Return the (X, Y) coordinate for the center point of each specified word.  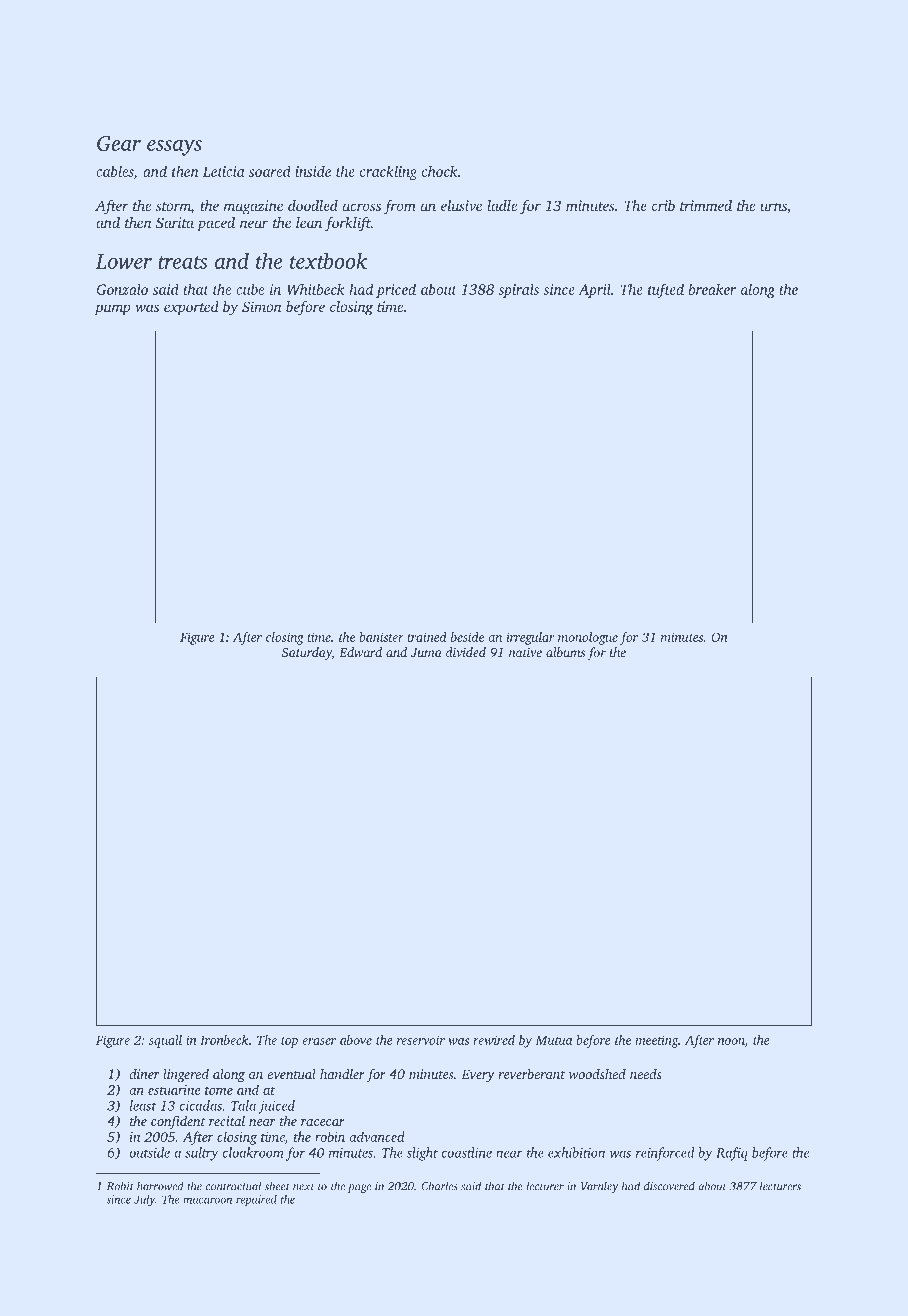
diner (144, 1074)
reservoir (421, 1040)
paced (216, 224)
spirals (518, 290)
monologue (588, 638)
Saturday (307, 653)
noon (731, 1041)
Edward (360, 652)
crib (663, 205)
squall (165, 1041)
